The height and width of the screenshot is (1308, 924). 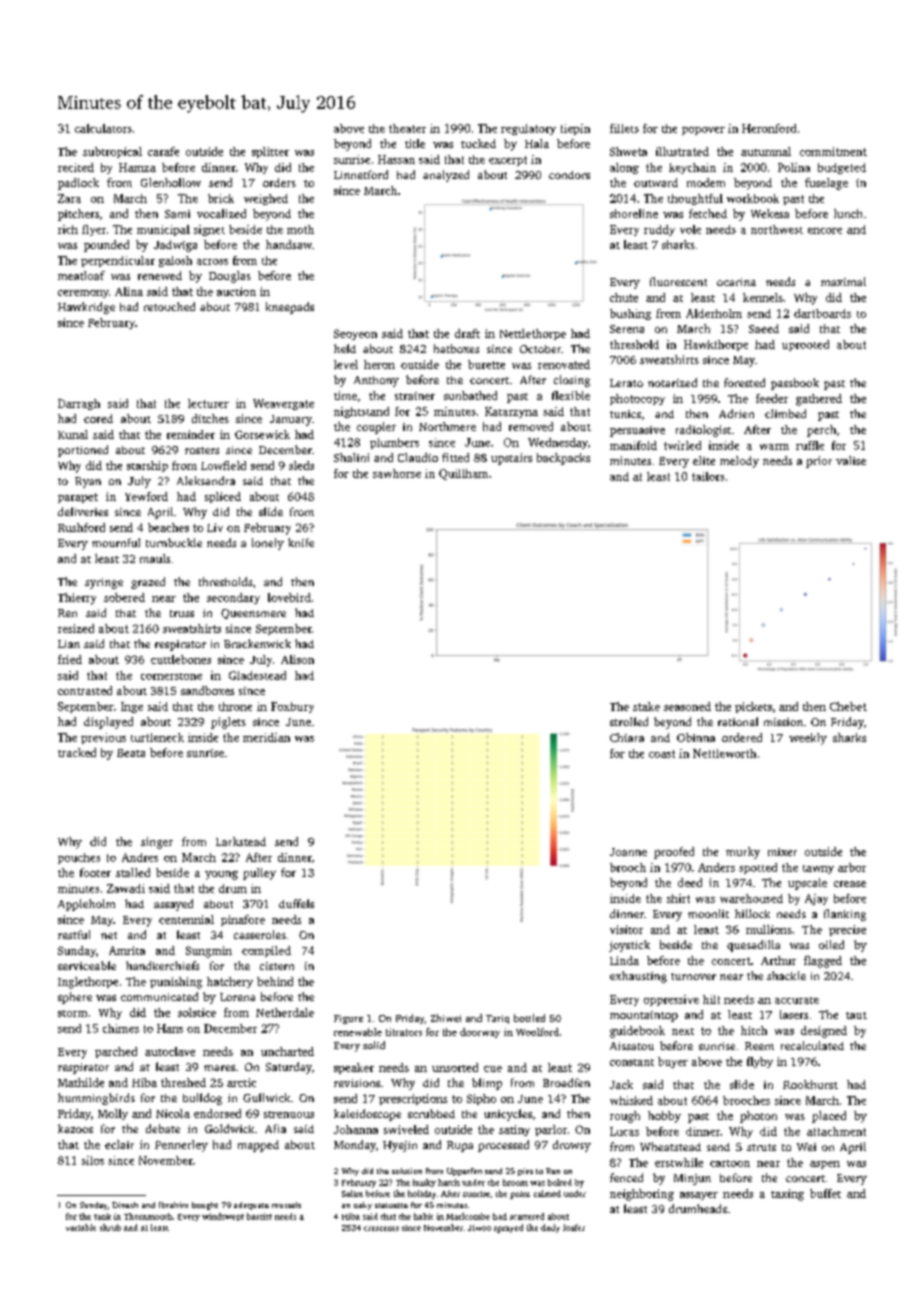 I want to click on regulatory, so click(x=528, y=129).
